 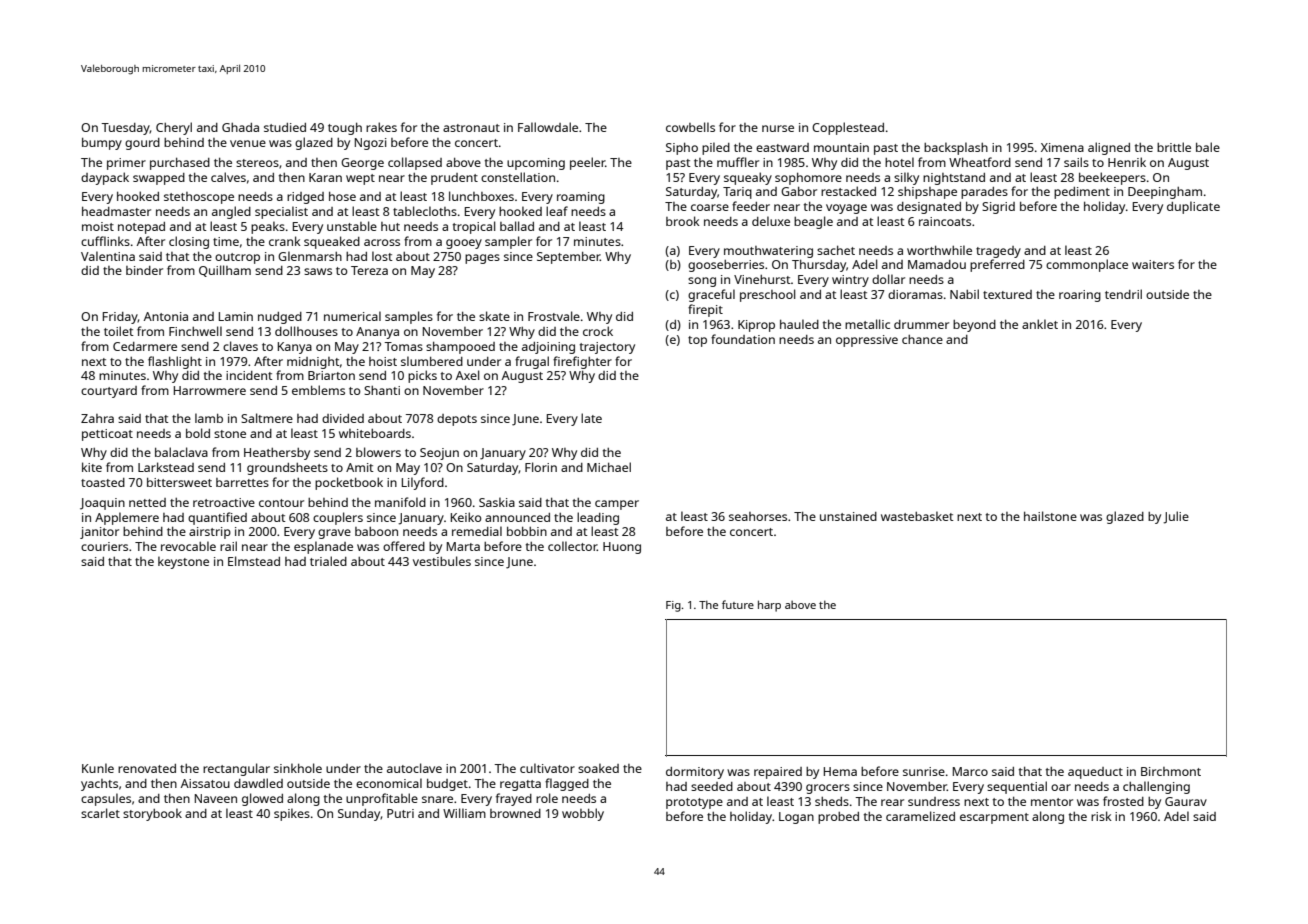 I want to click on Huong, so click(x=622, y=548).
